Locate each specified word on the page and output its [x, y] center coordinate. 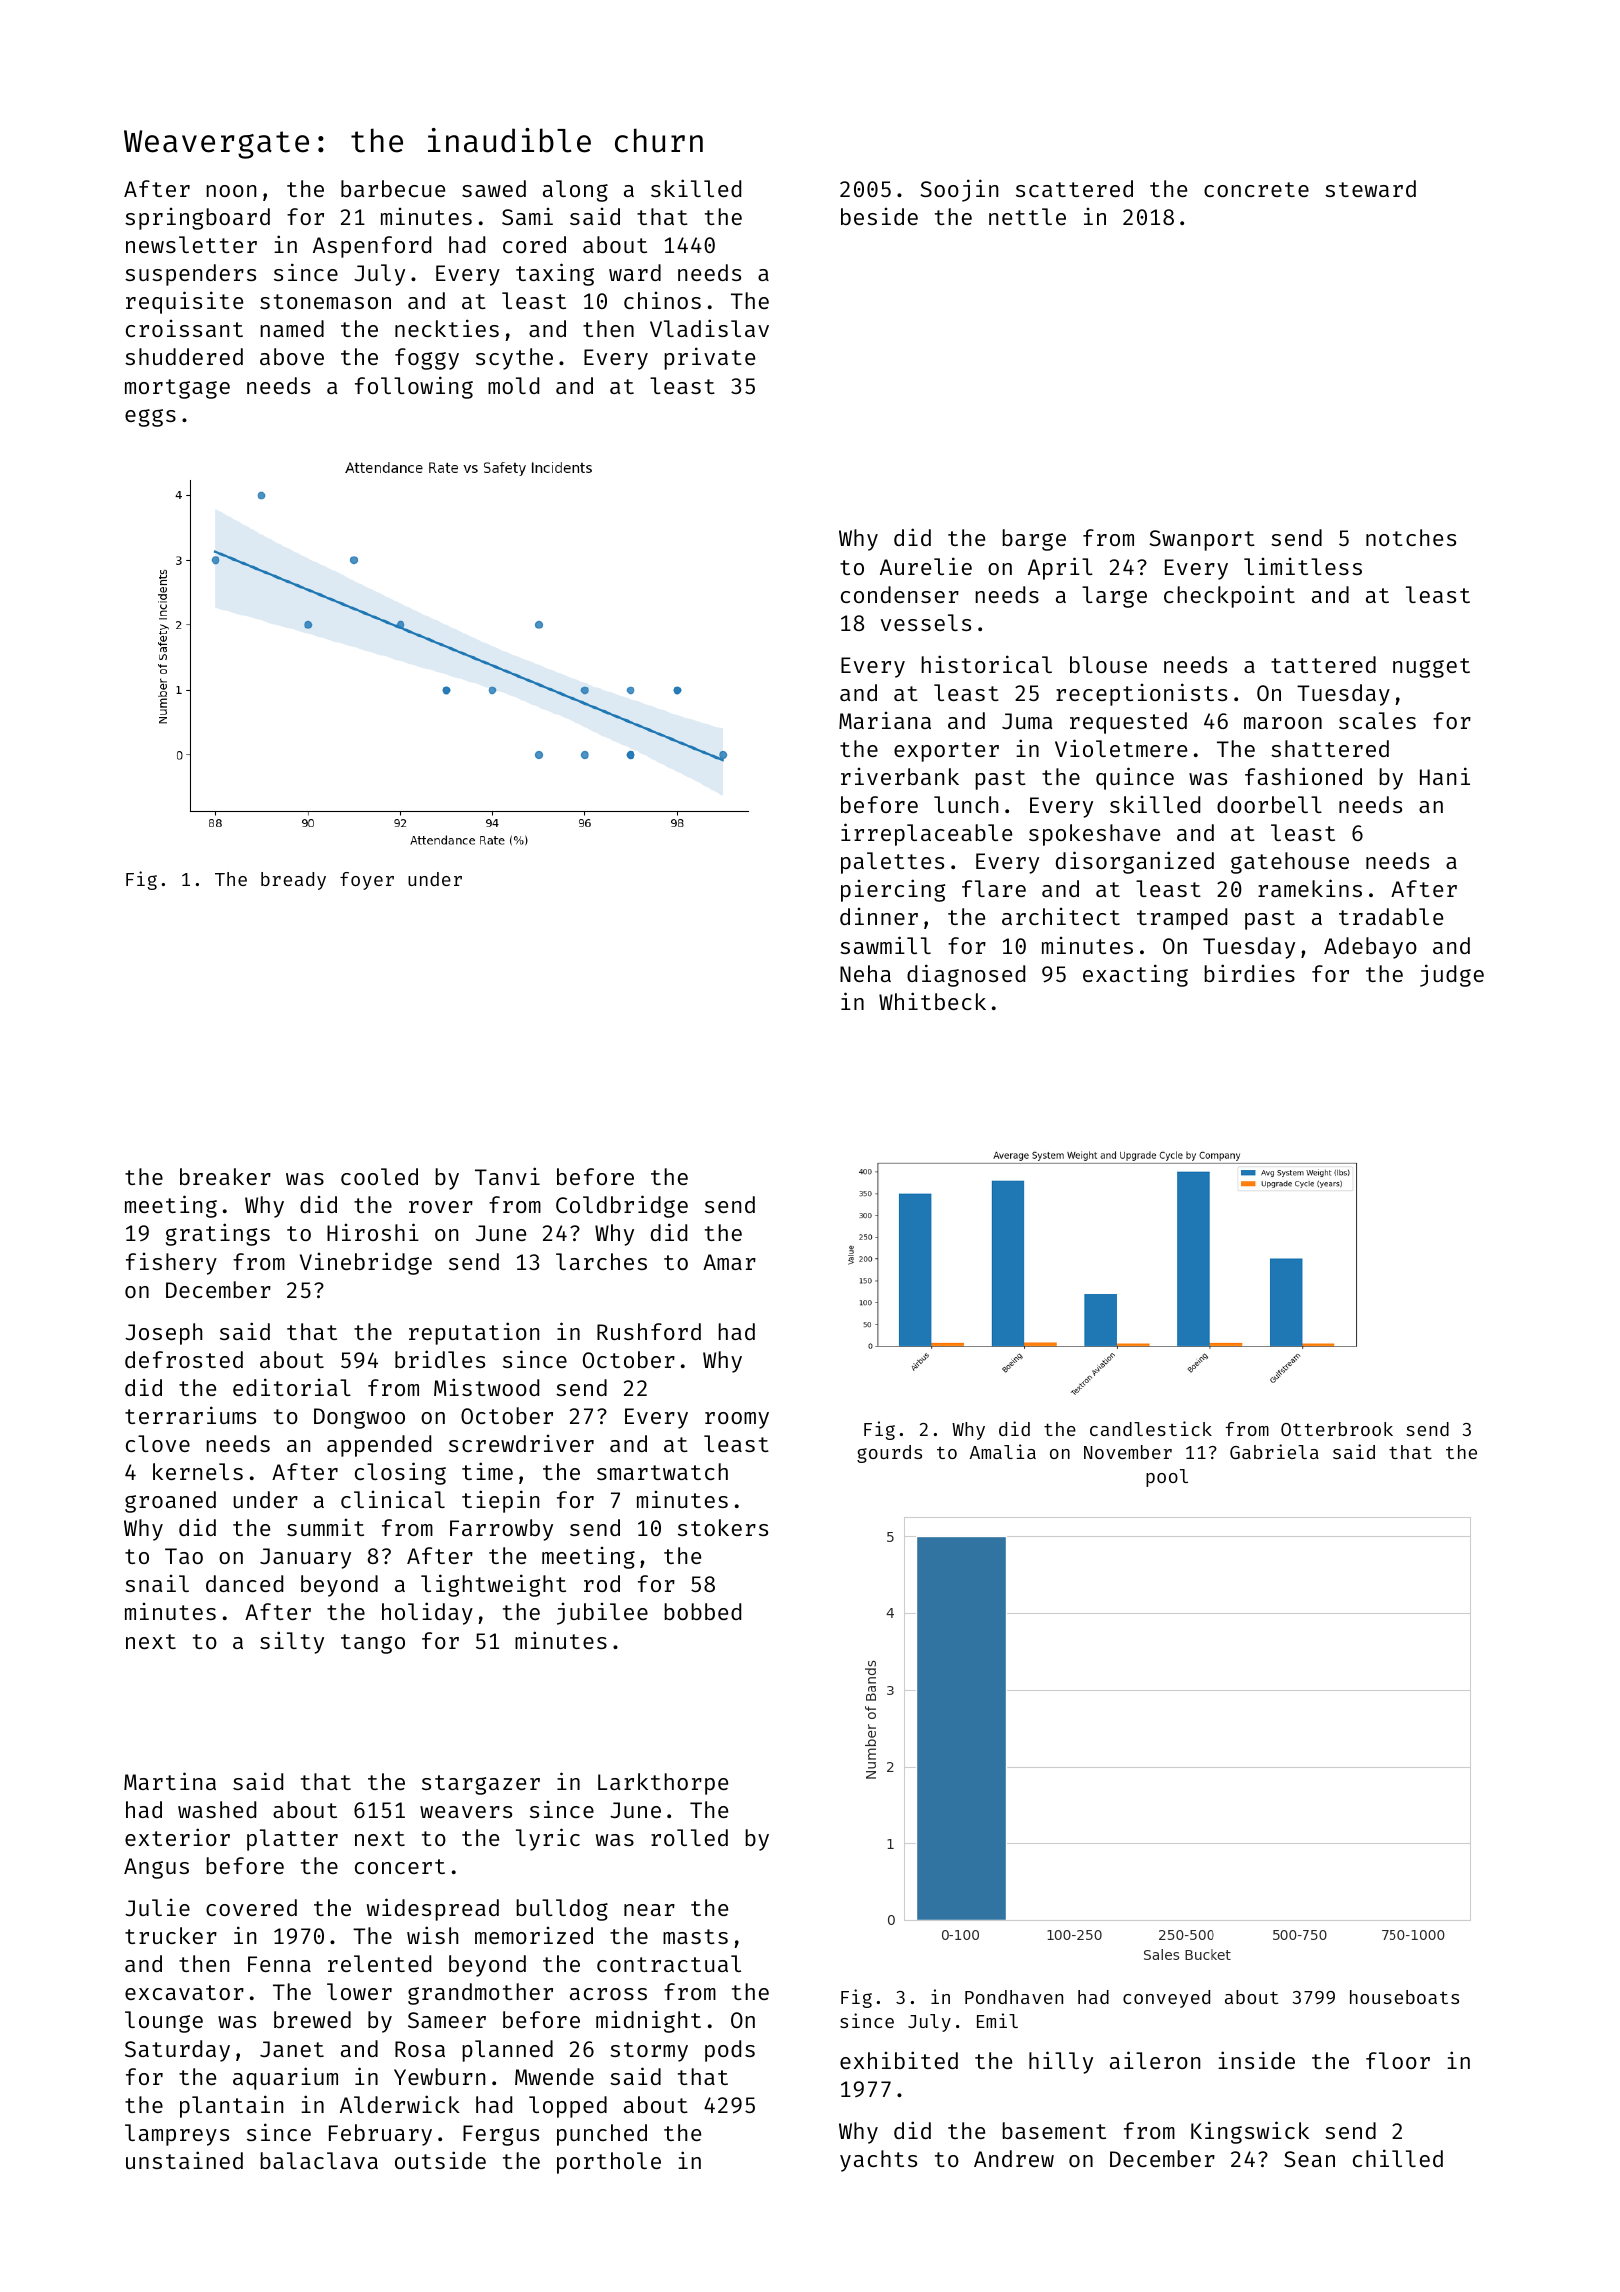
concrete [1256, 189]
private [709, 358]
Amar [729, 1262]
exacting [1135, 975]
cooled [379, 1176]
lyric [548, 1839]
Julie [157, 1907]
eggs [150, 418]
